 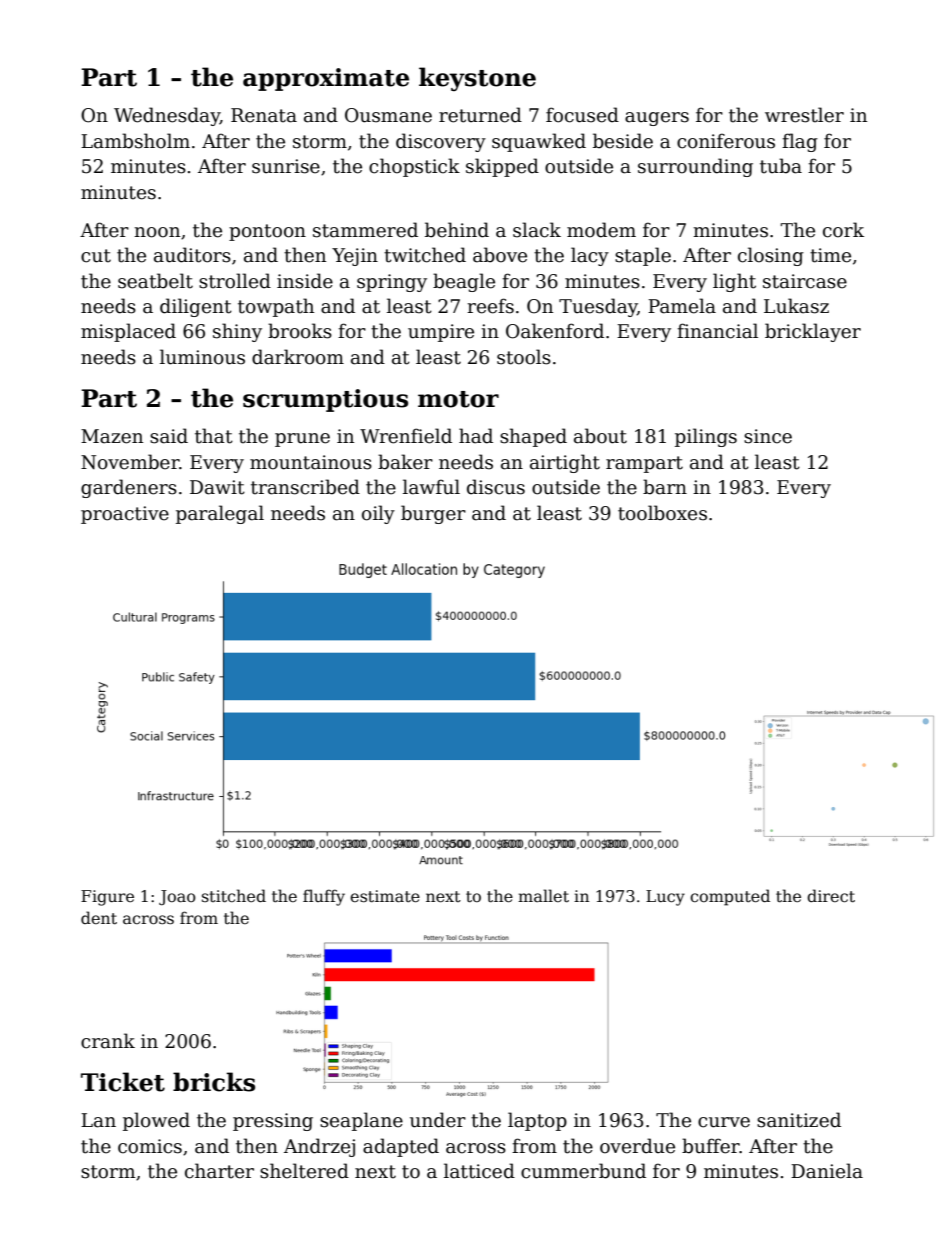 I want to click on reefs, so click(x=490, y=306).
